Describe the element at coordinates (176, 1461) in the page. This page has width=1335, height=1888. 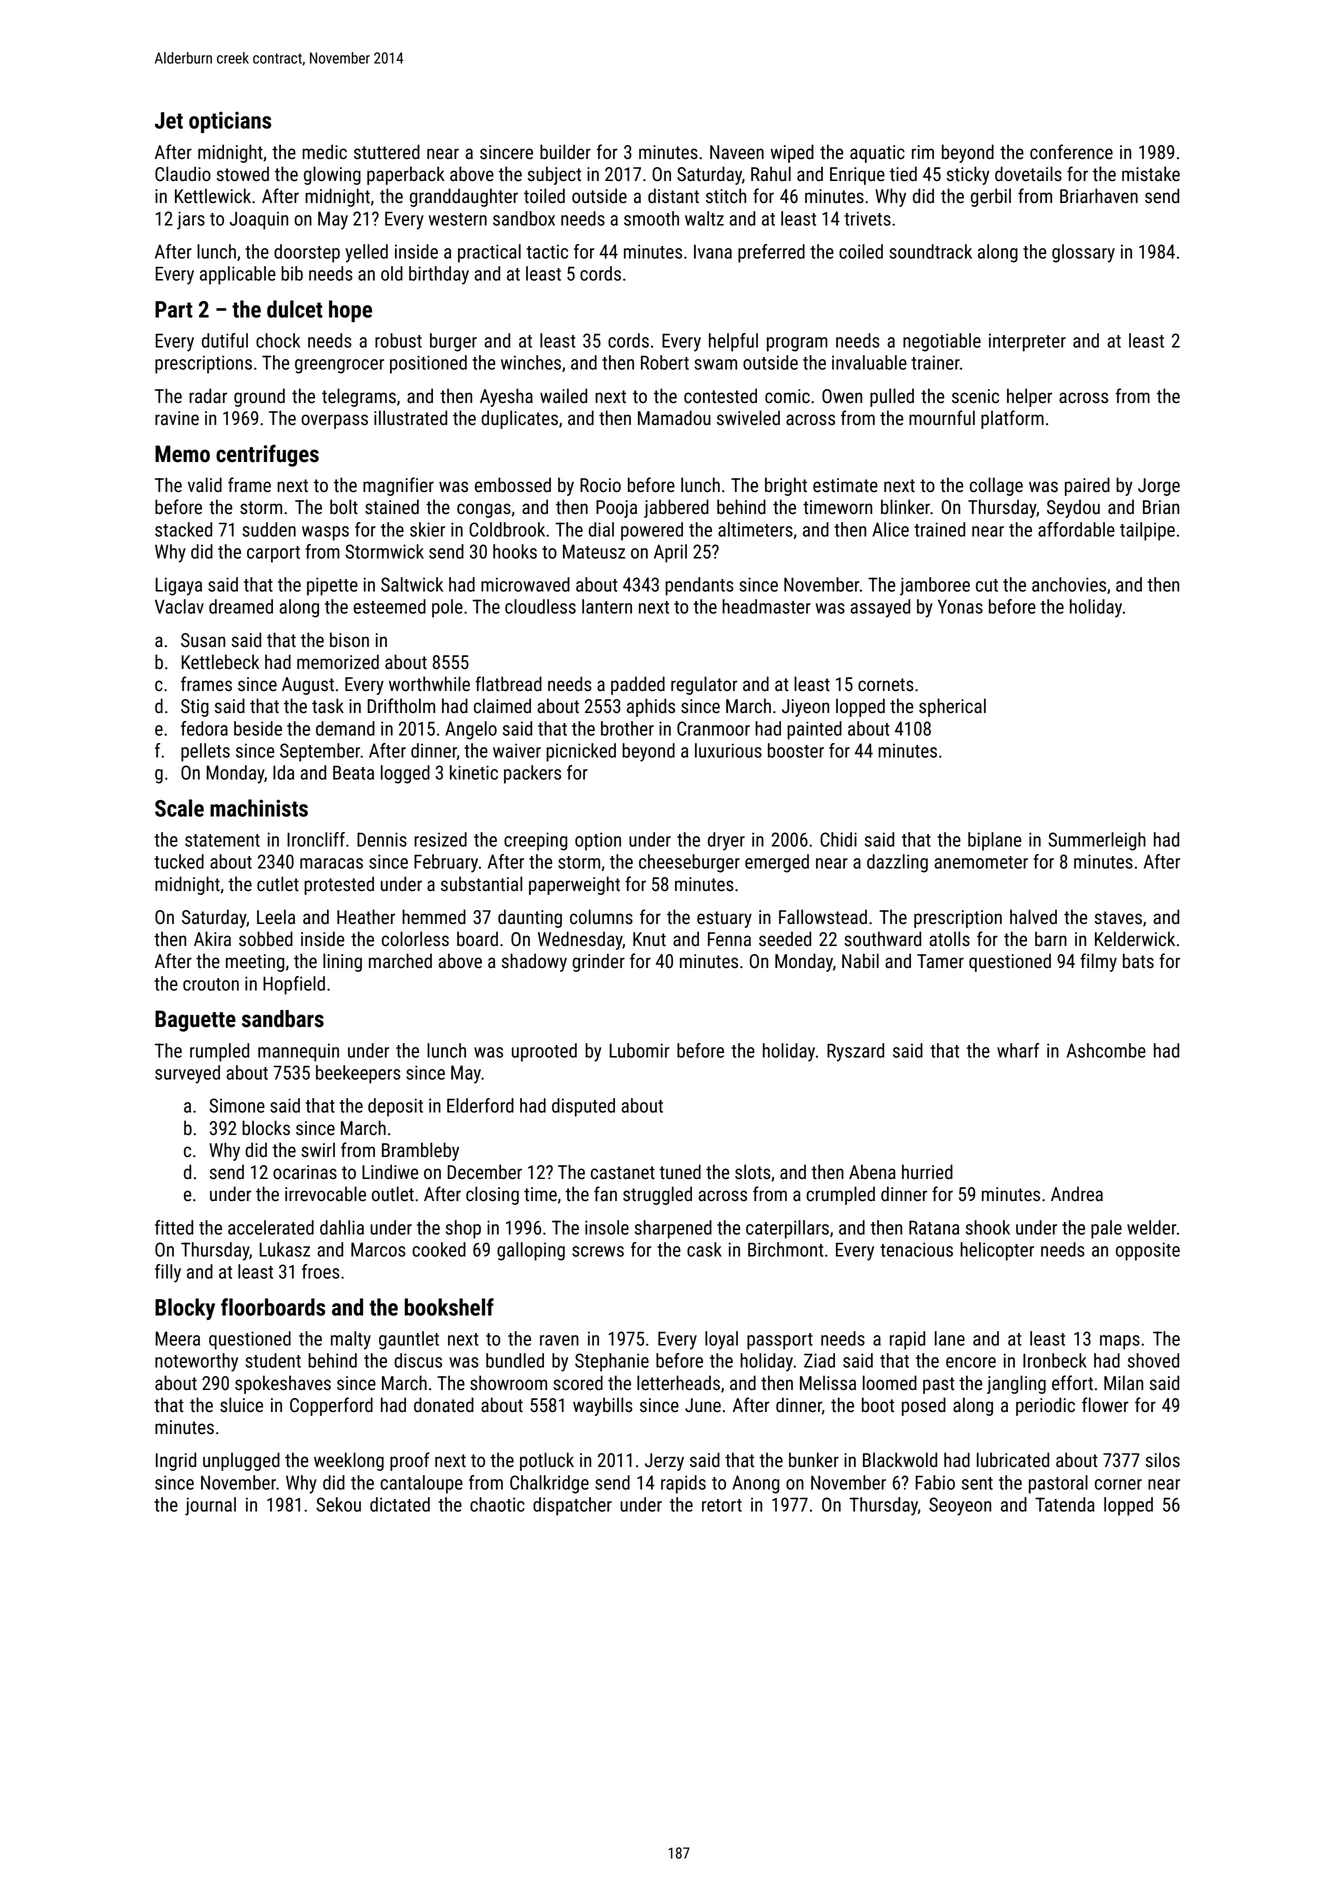
I see `Ingrid` at that location.
